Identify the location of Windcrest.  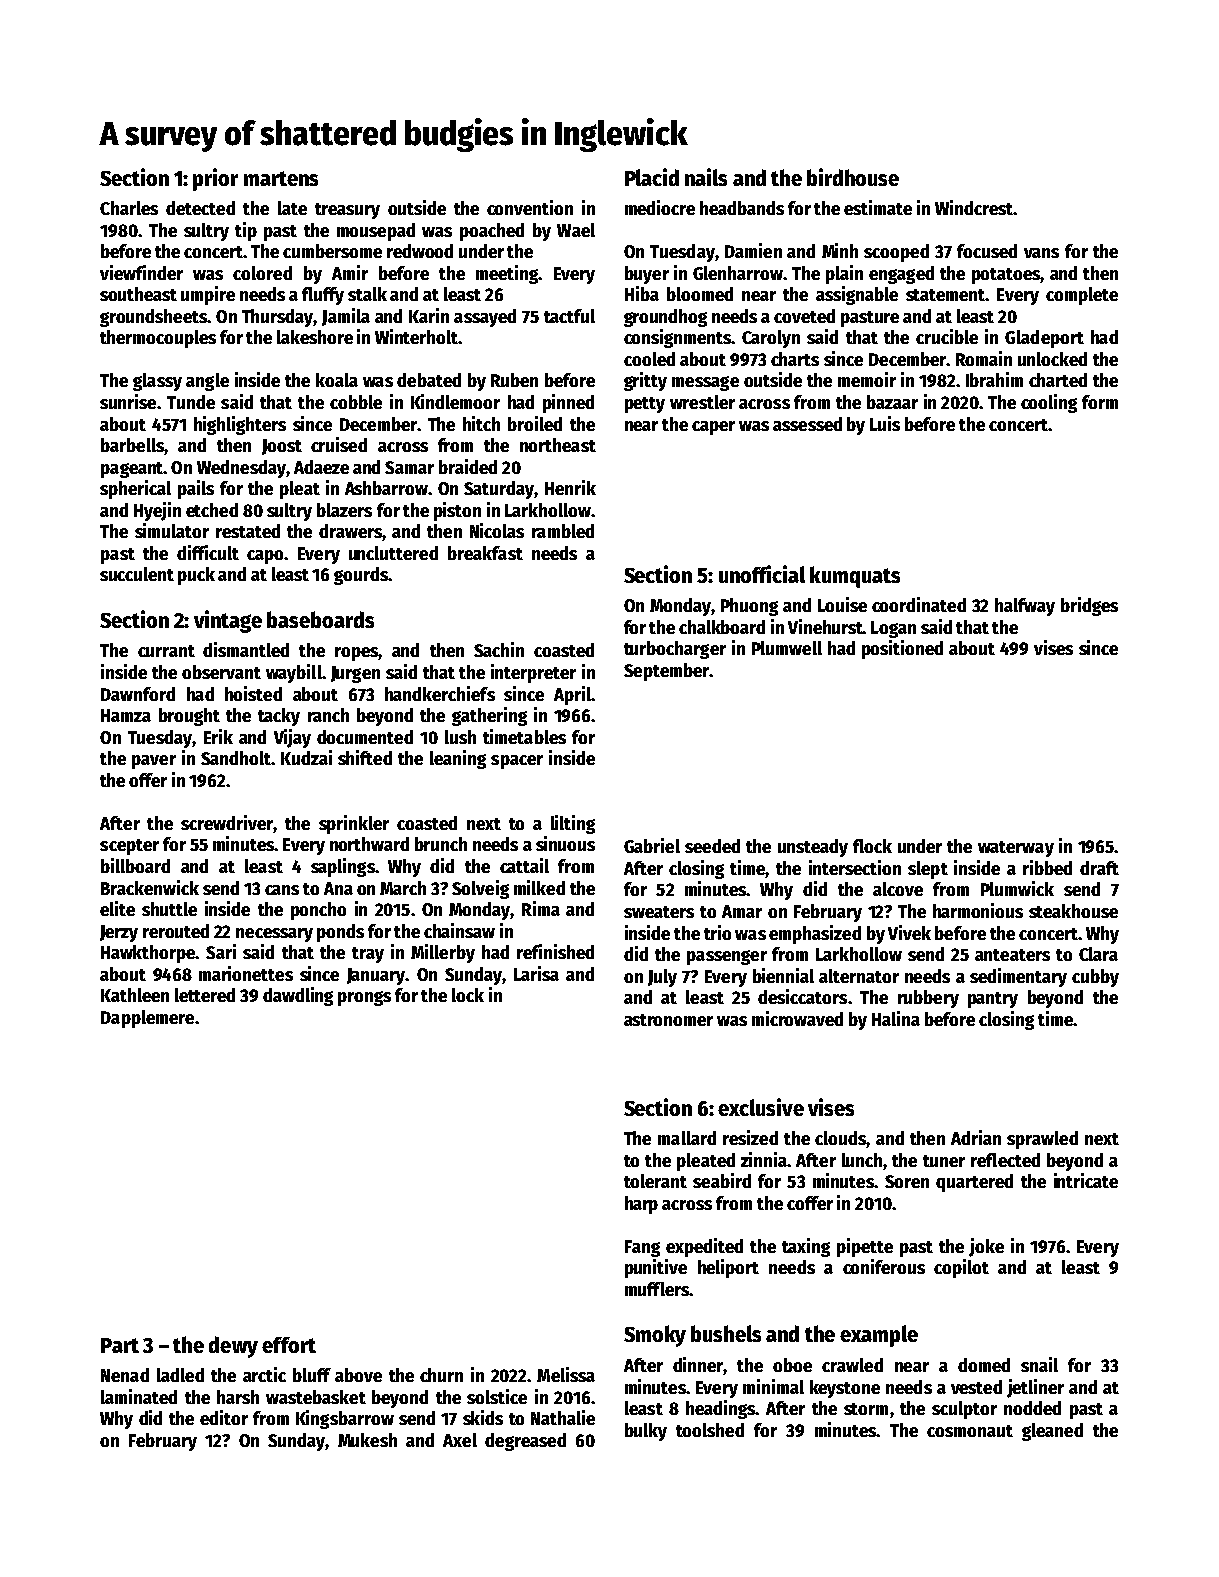
(974, 207).
